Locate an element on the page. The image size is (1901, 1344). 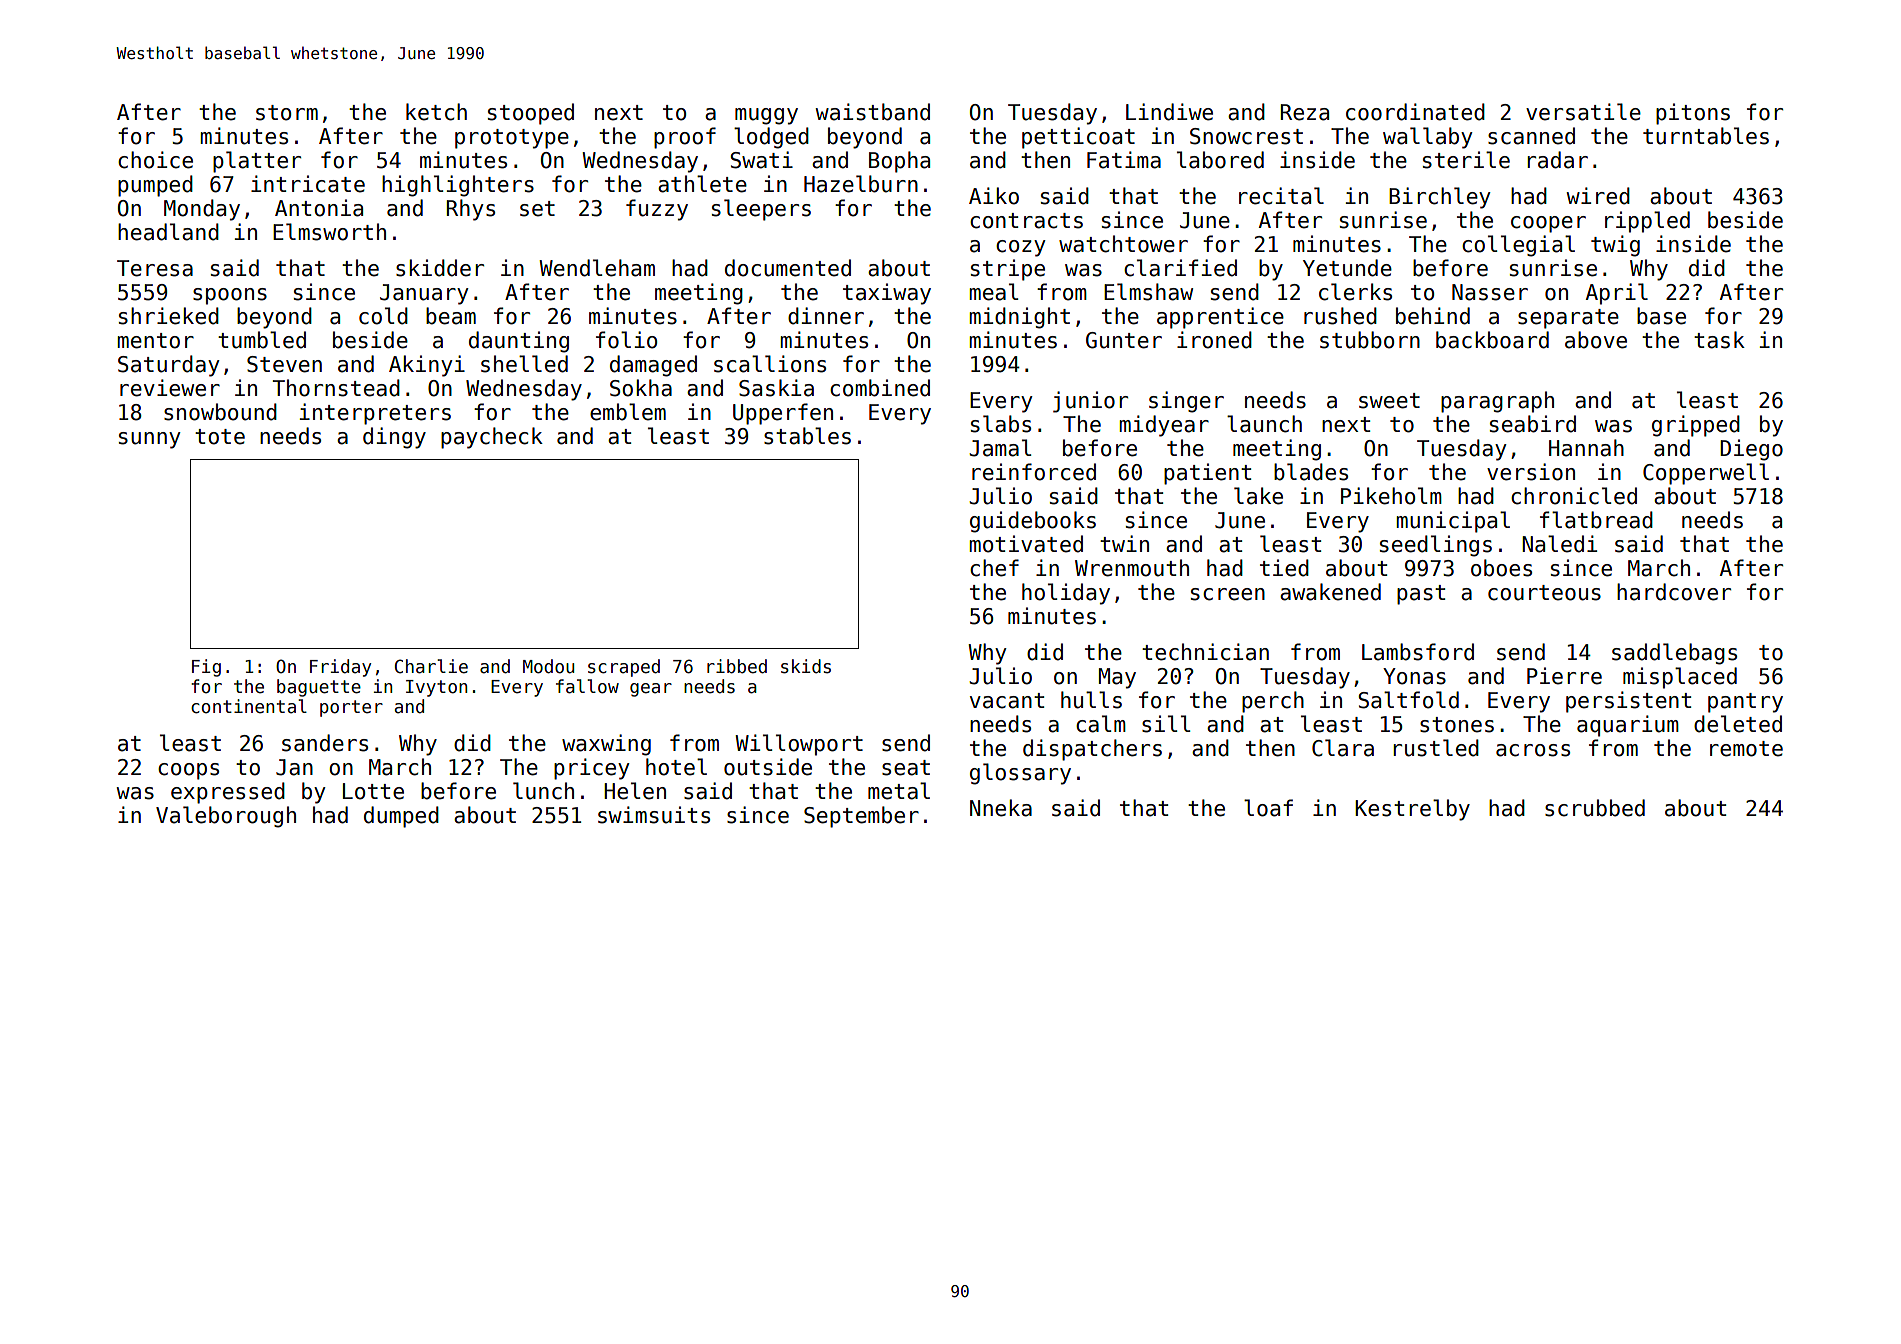
scrubbed is located at coordinates (1595, 808).
